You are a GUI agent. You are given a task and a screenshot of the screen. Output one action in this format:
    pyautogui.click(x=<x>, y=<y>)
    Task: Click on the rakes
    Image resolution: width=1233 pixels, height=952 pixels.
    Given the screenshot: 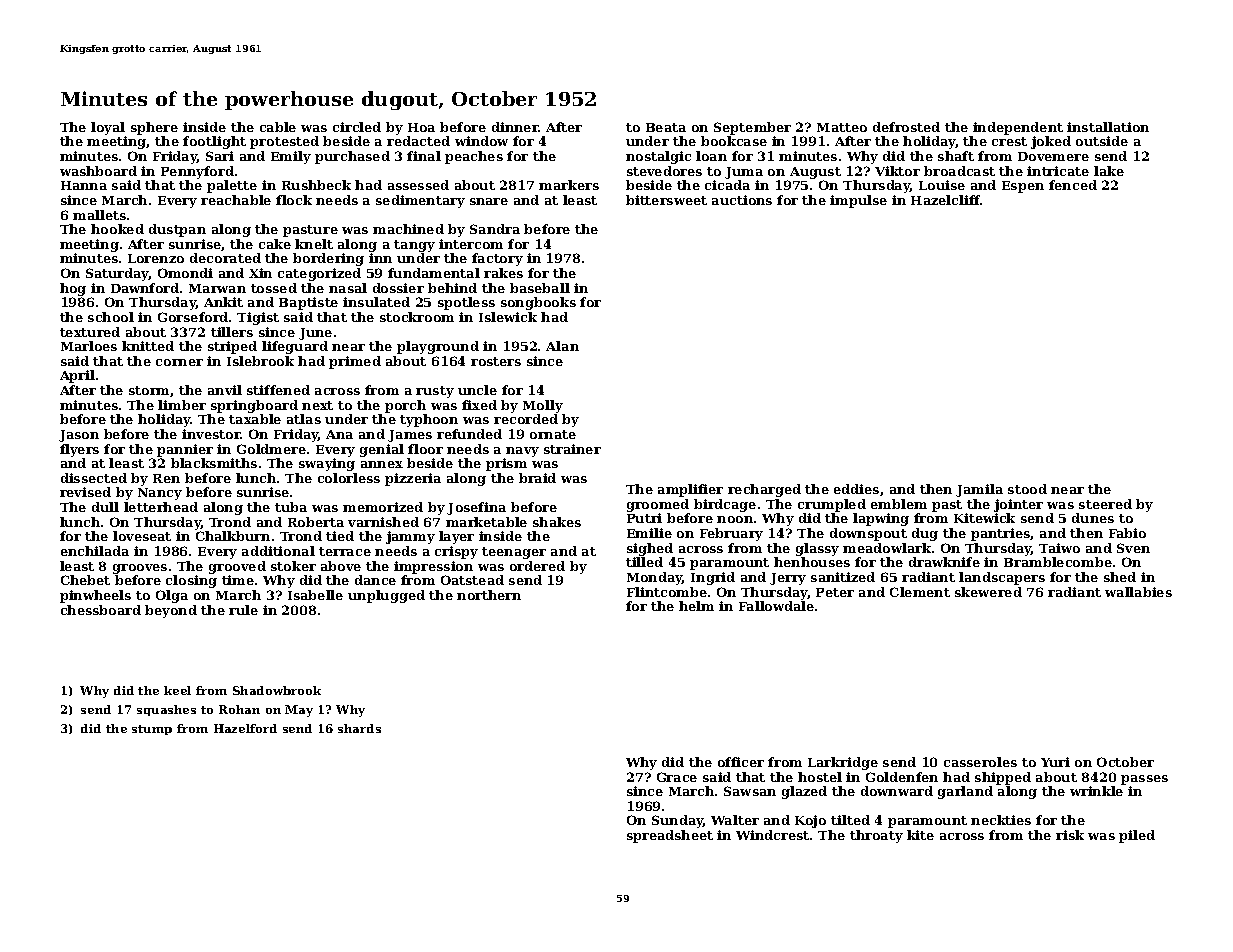 What is the action you would take?
    pyautogui.click(x=503, y=273)
